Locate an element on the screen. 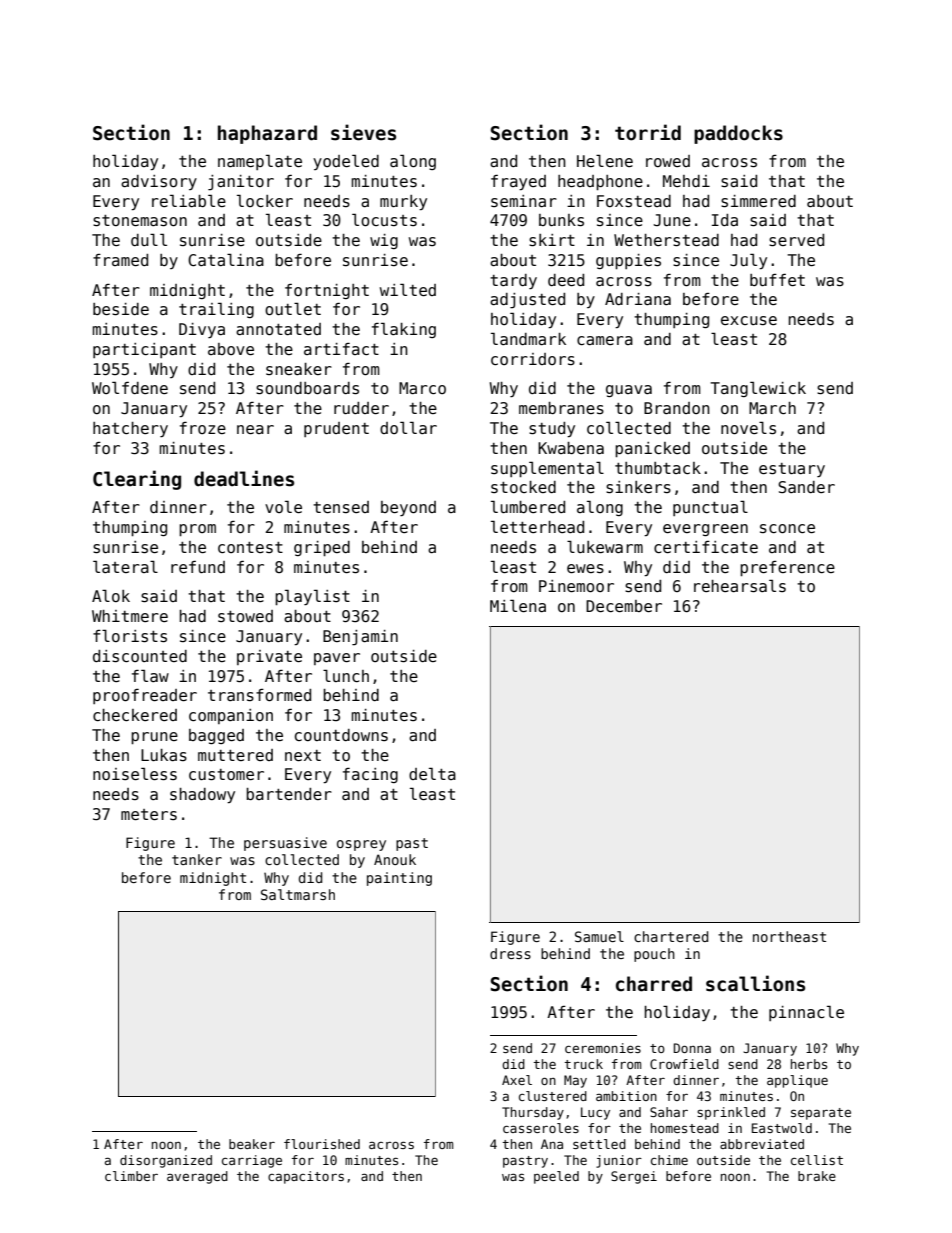 The width and height of the screenshot is (952, 1233). flourished is located at coordinates (322, 1144).
